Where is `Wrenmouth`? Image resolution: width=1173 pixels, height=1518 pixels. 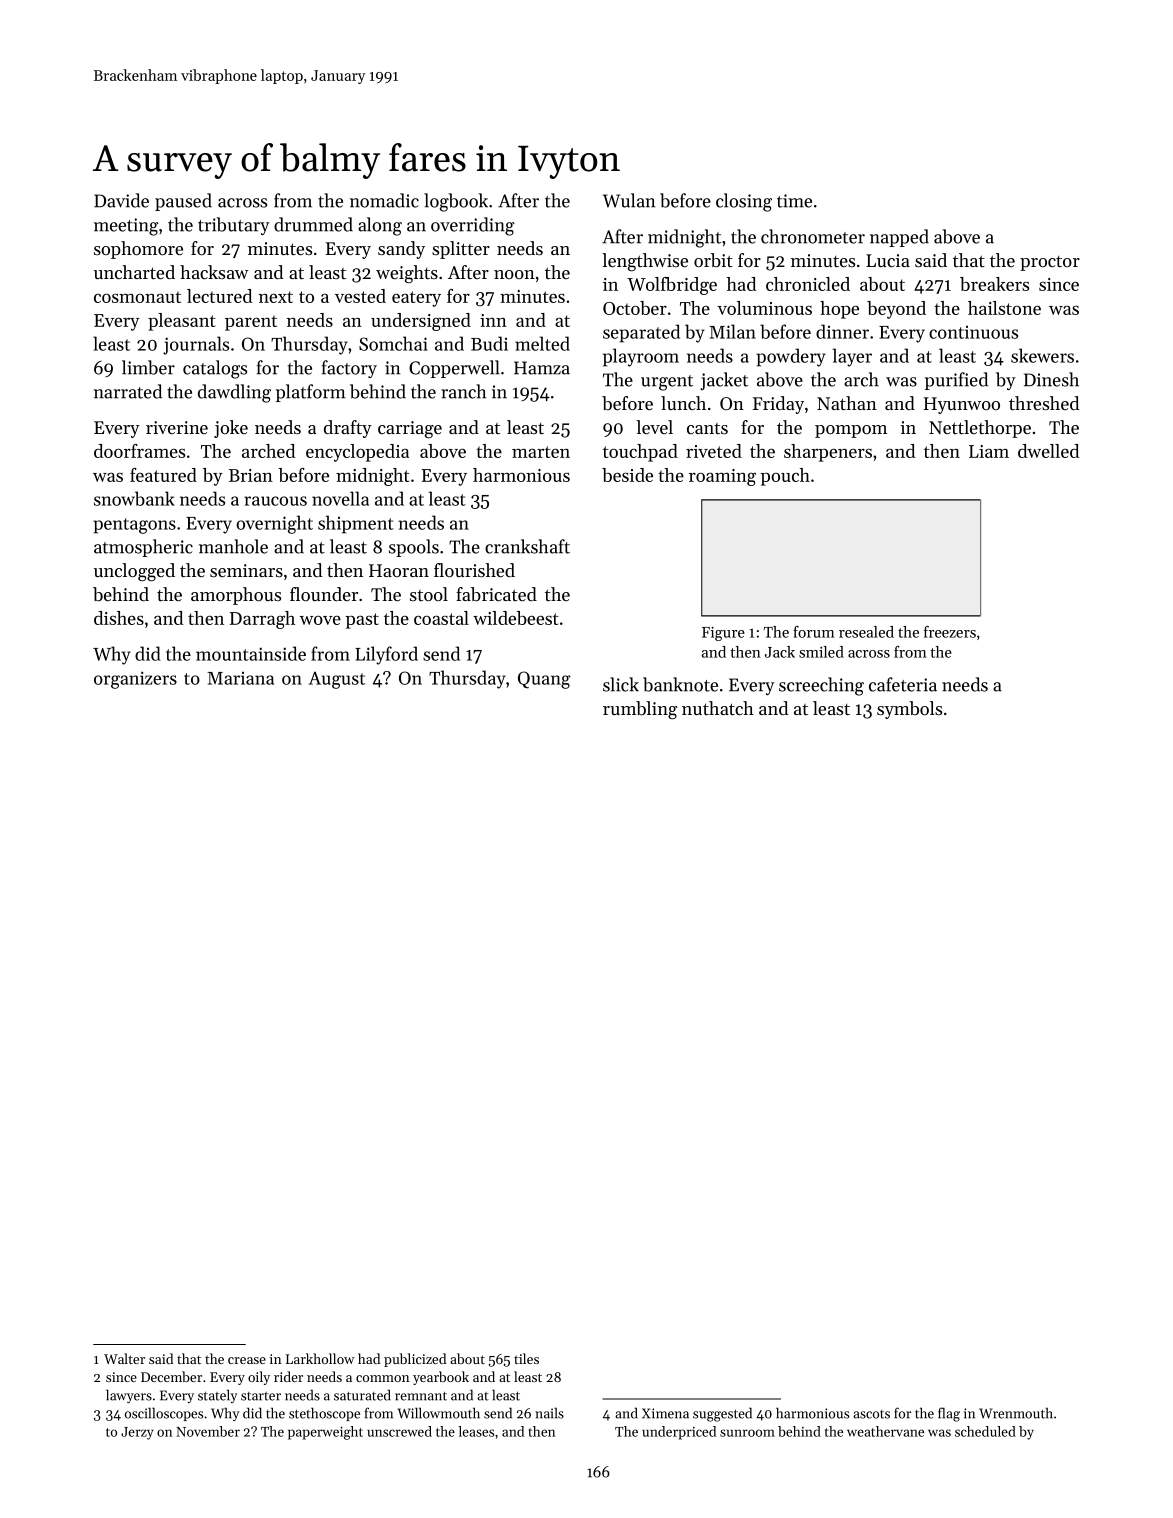 Wrenmouth is located at coordinates (1016, 1413).
